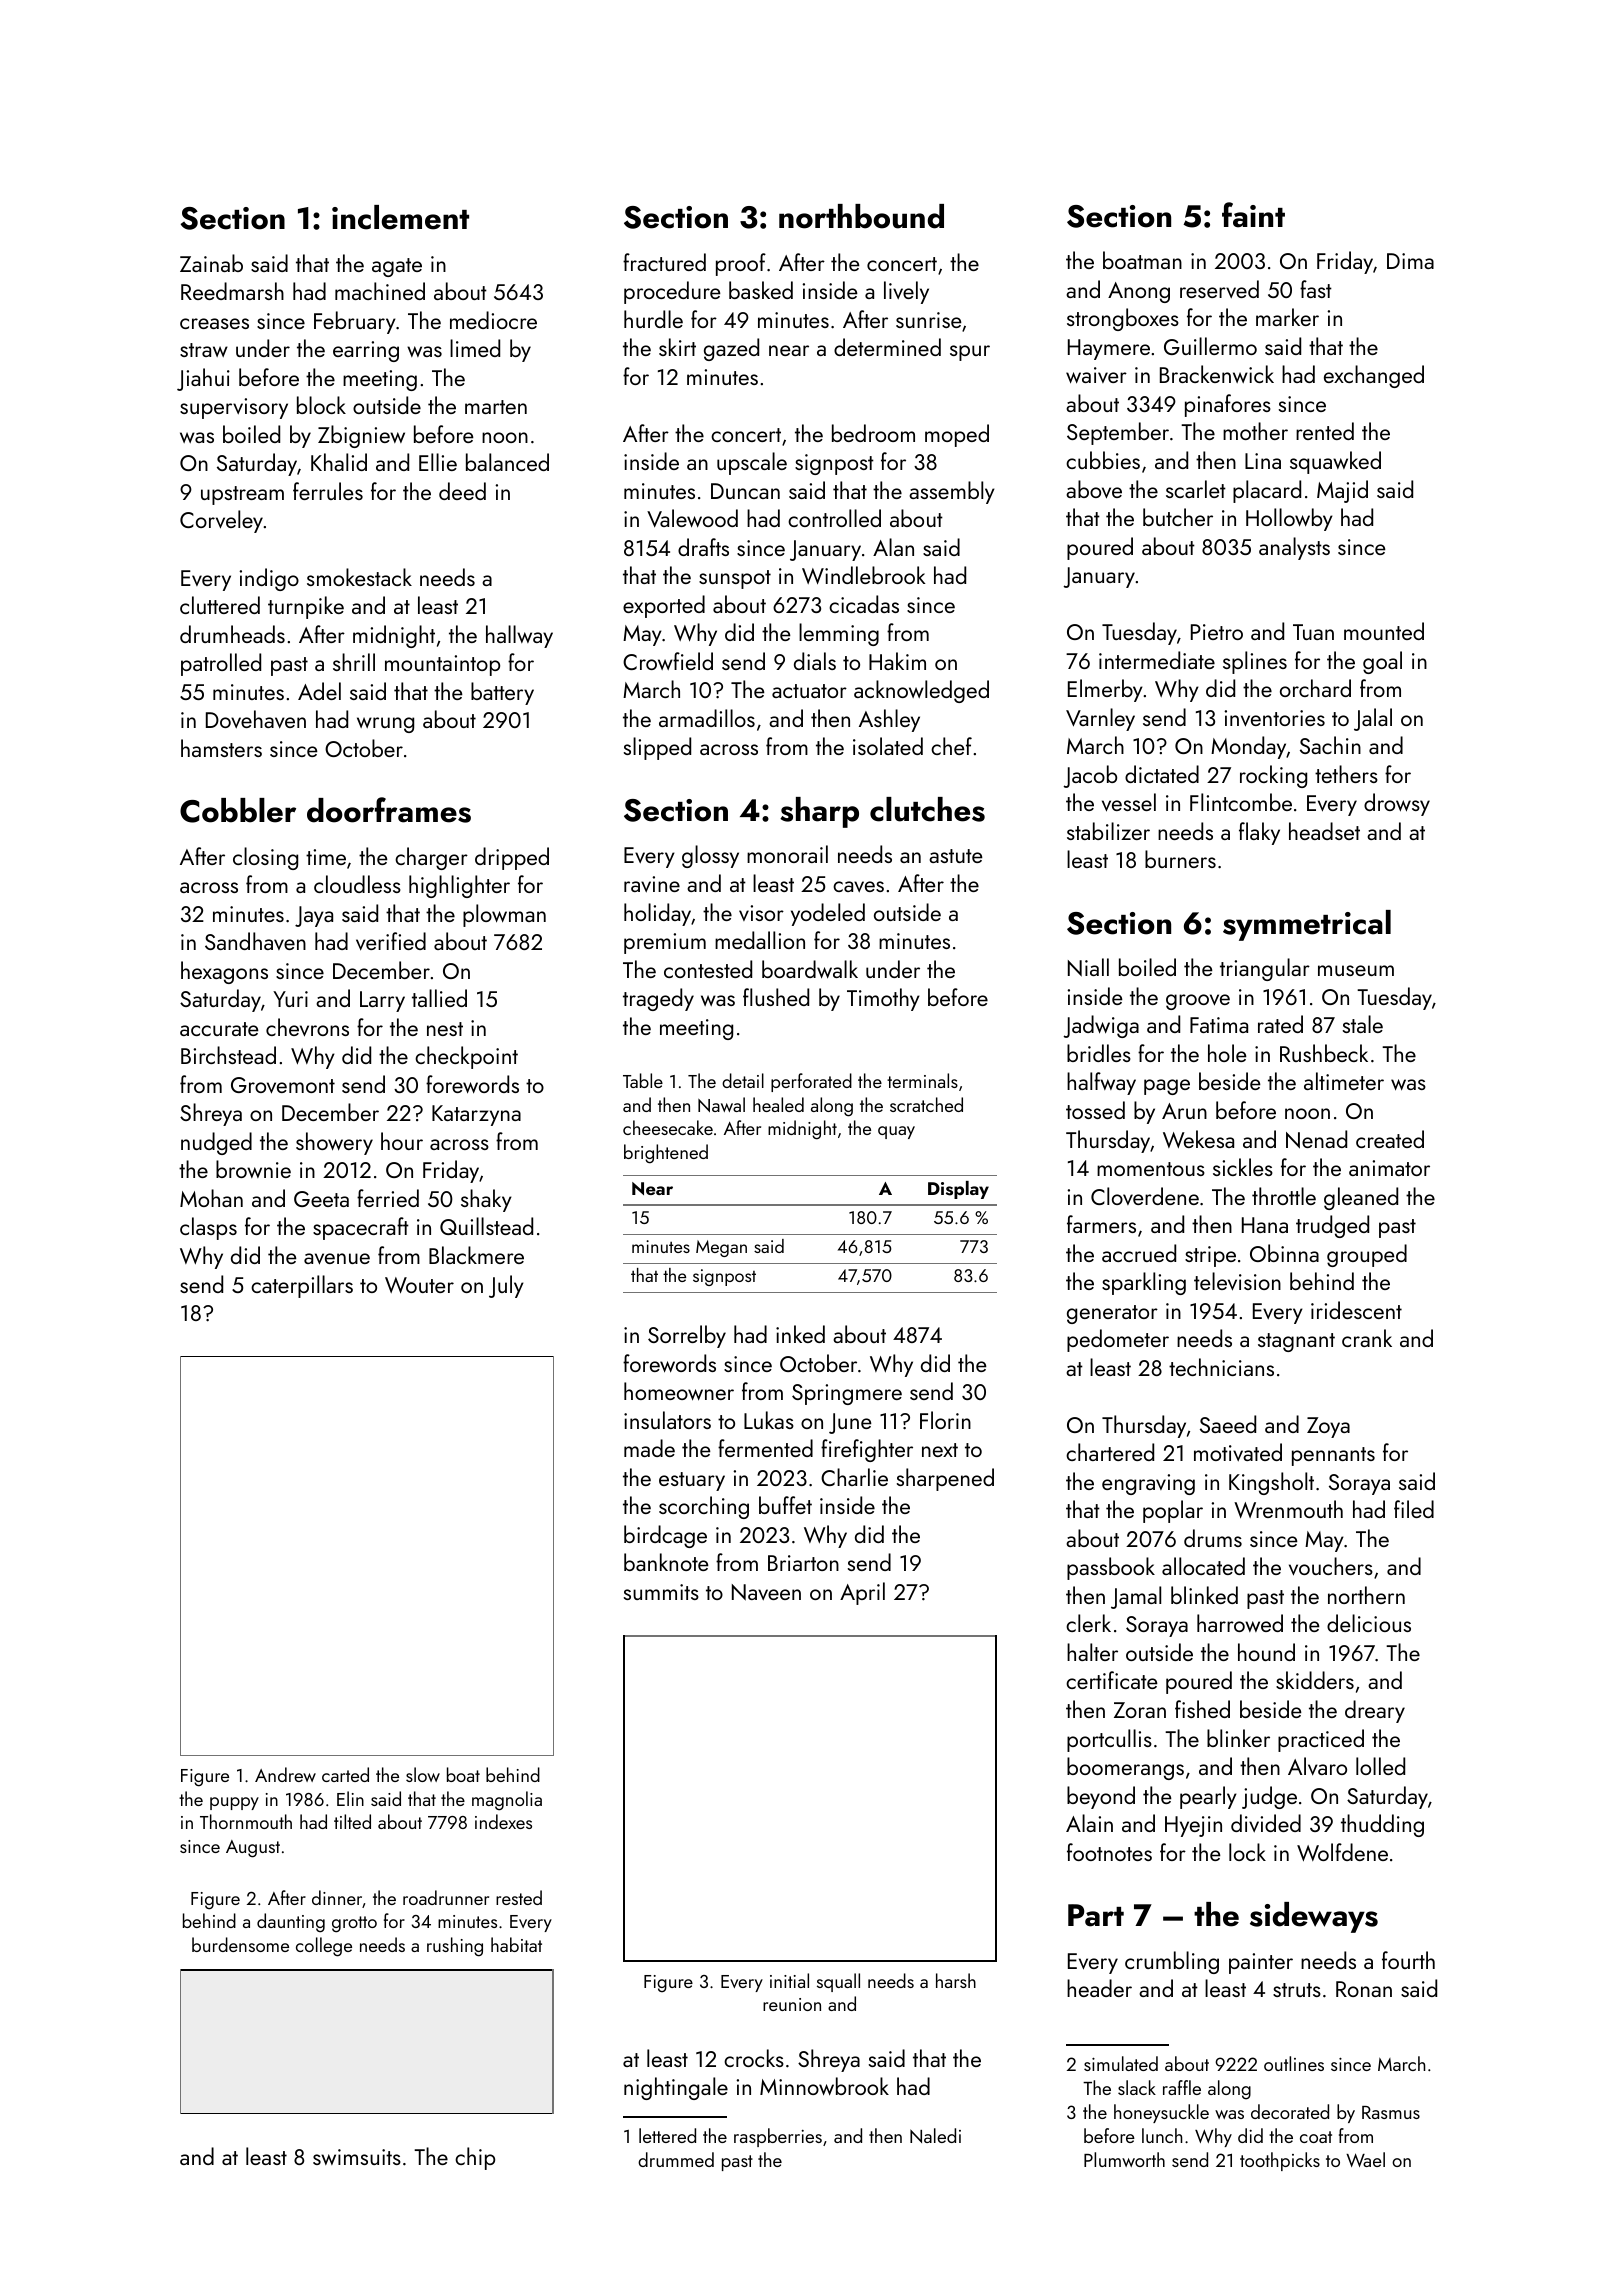 The width and height of the screenshot is (1620, 2292). I want to click on closing, so click(265, 858).
